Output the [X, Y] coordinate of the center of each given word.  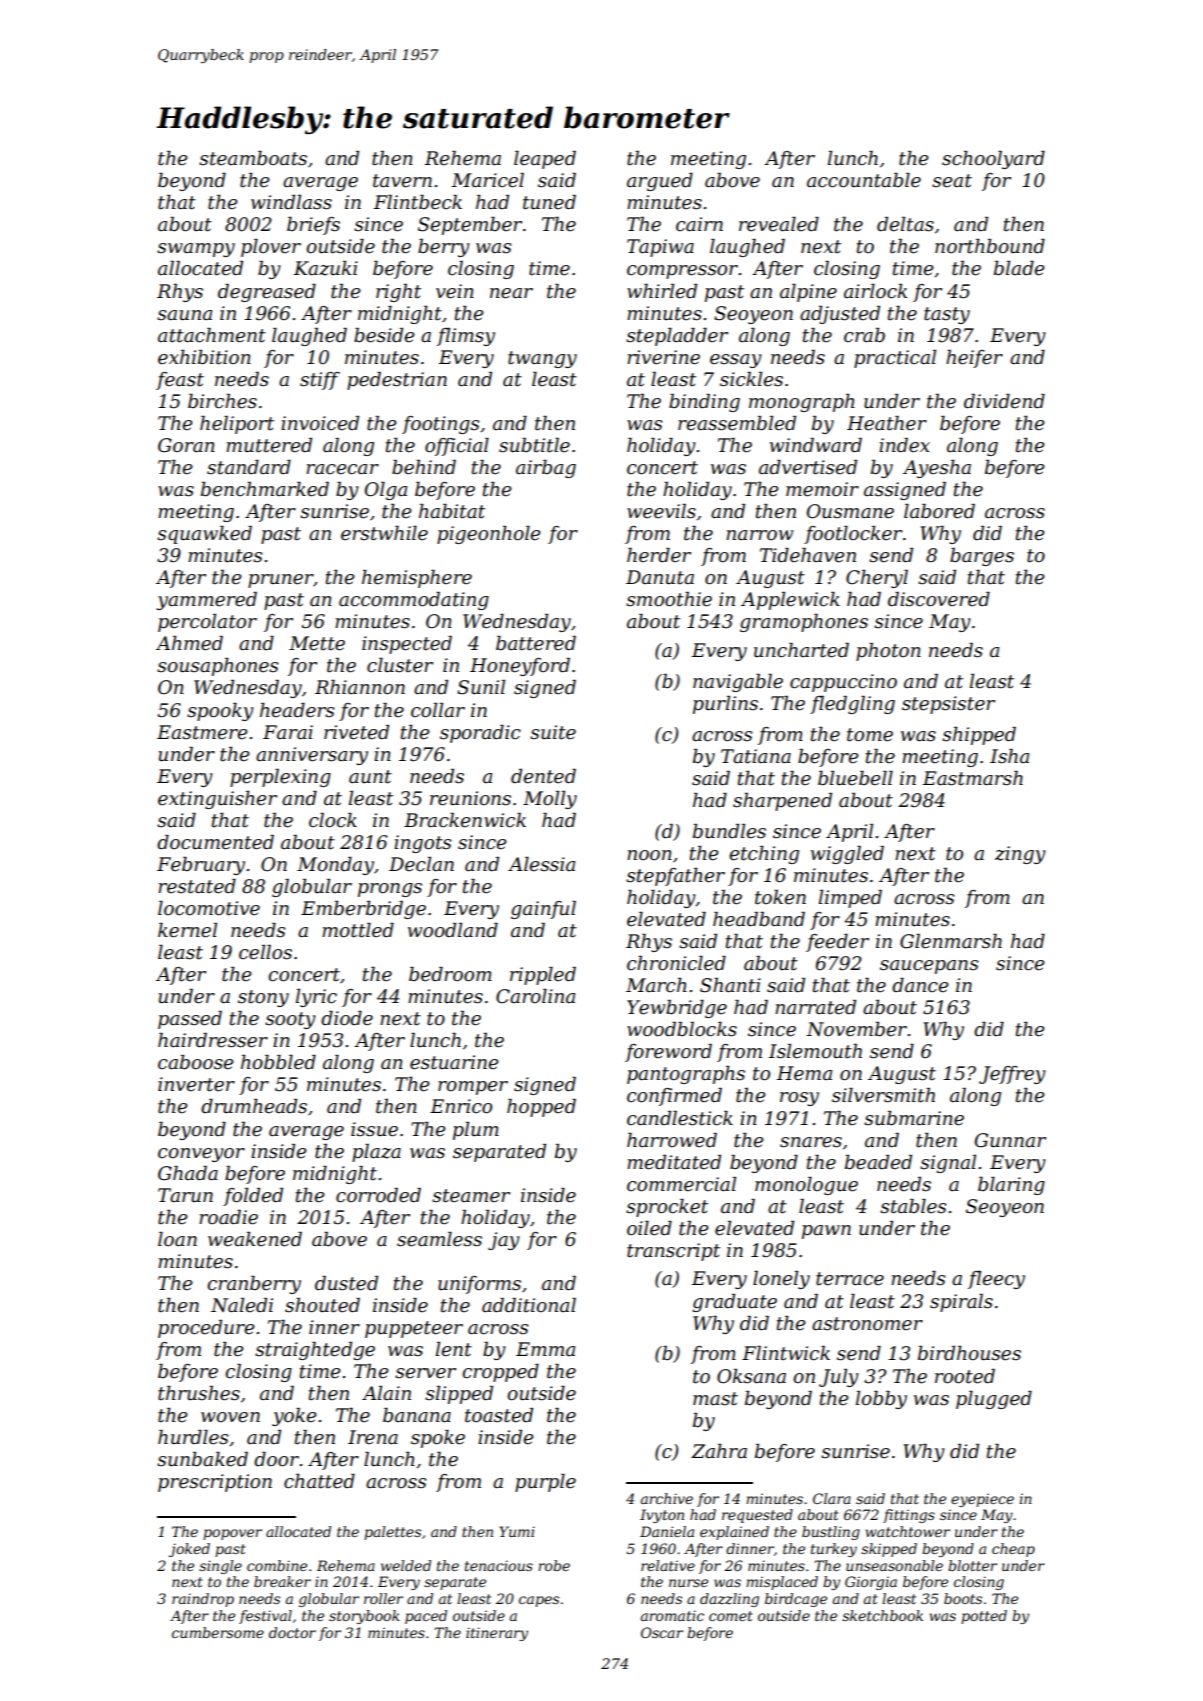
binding [704, 403]
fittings [909, 1516]
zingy [1020, 855]
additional [529, 1305]
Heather [887, 423]
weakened [255, 1239]
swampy [196, 250]
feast [180, 381]
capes [539, 1601]
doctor [292, 1632]
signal [948, 1164]
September [470, 226]
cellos [265, 952]
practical [895, 359]
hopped [541, 1108]
